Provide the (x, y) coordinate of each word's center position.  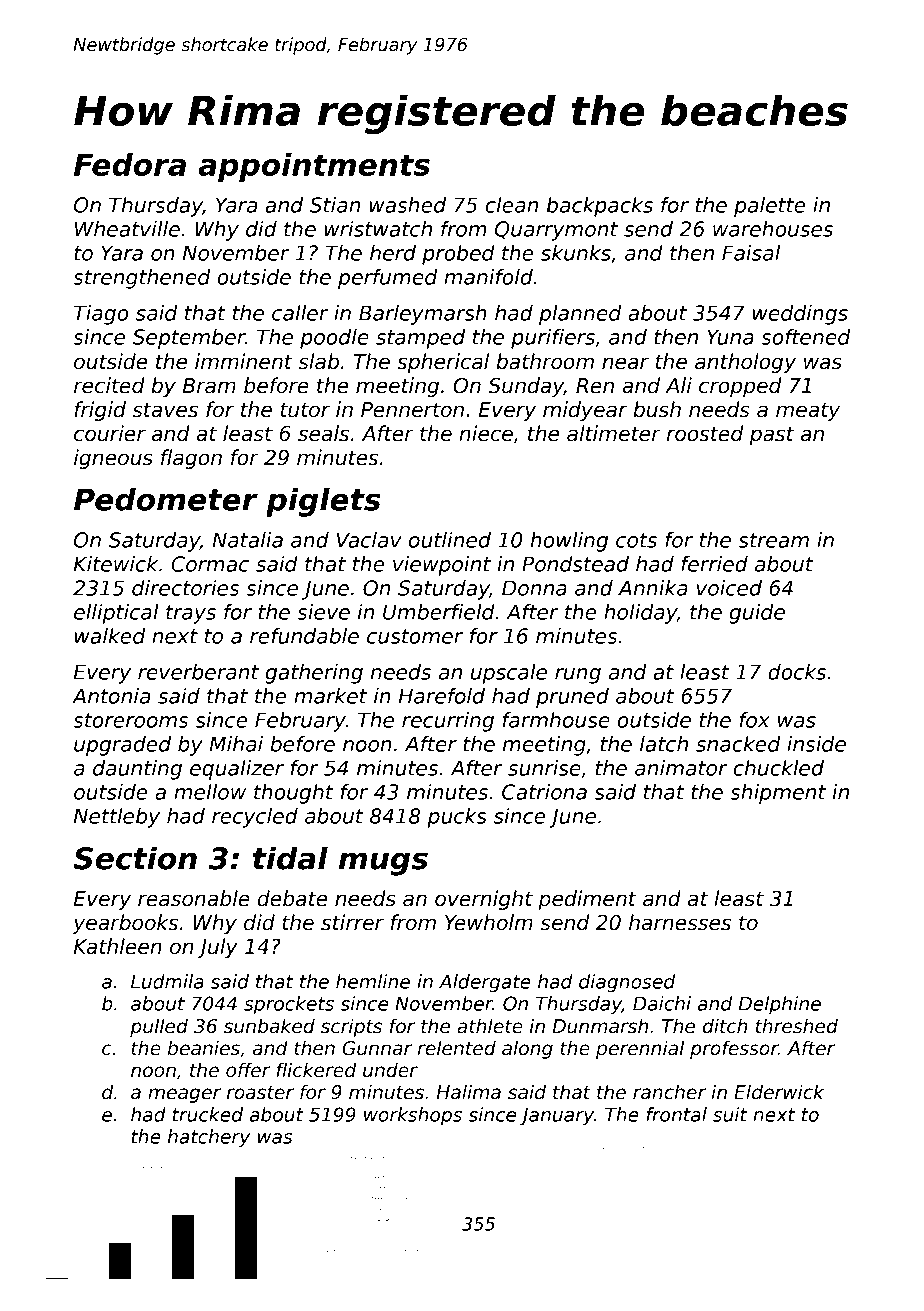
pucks (457, 818)
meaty (808, 411)
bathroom (545, 361)
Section (135, 858)
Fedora (130, 164)
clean (512, 205)
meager (184, 1095)
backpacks (600, 207)
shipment (778, 794)
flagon (191, 459)
